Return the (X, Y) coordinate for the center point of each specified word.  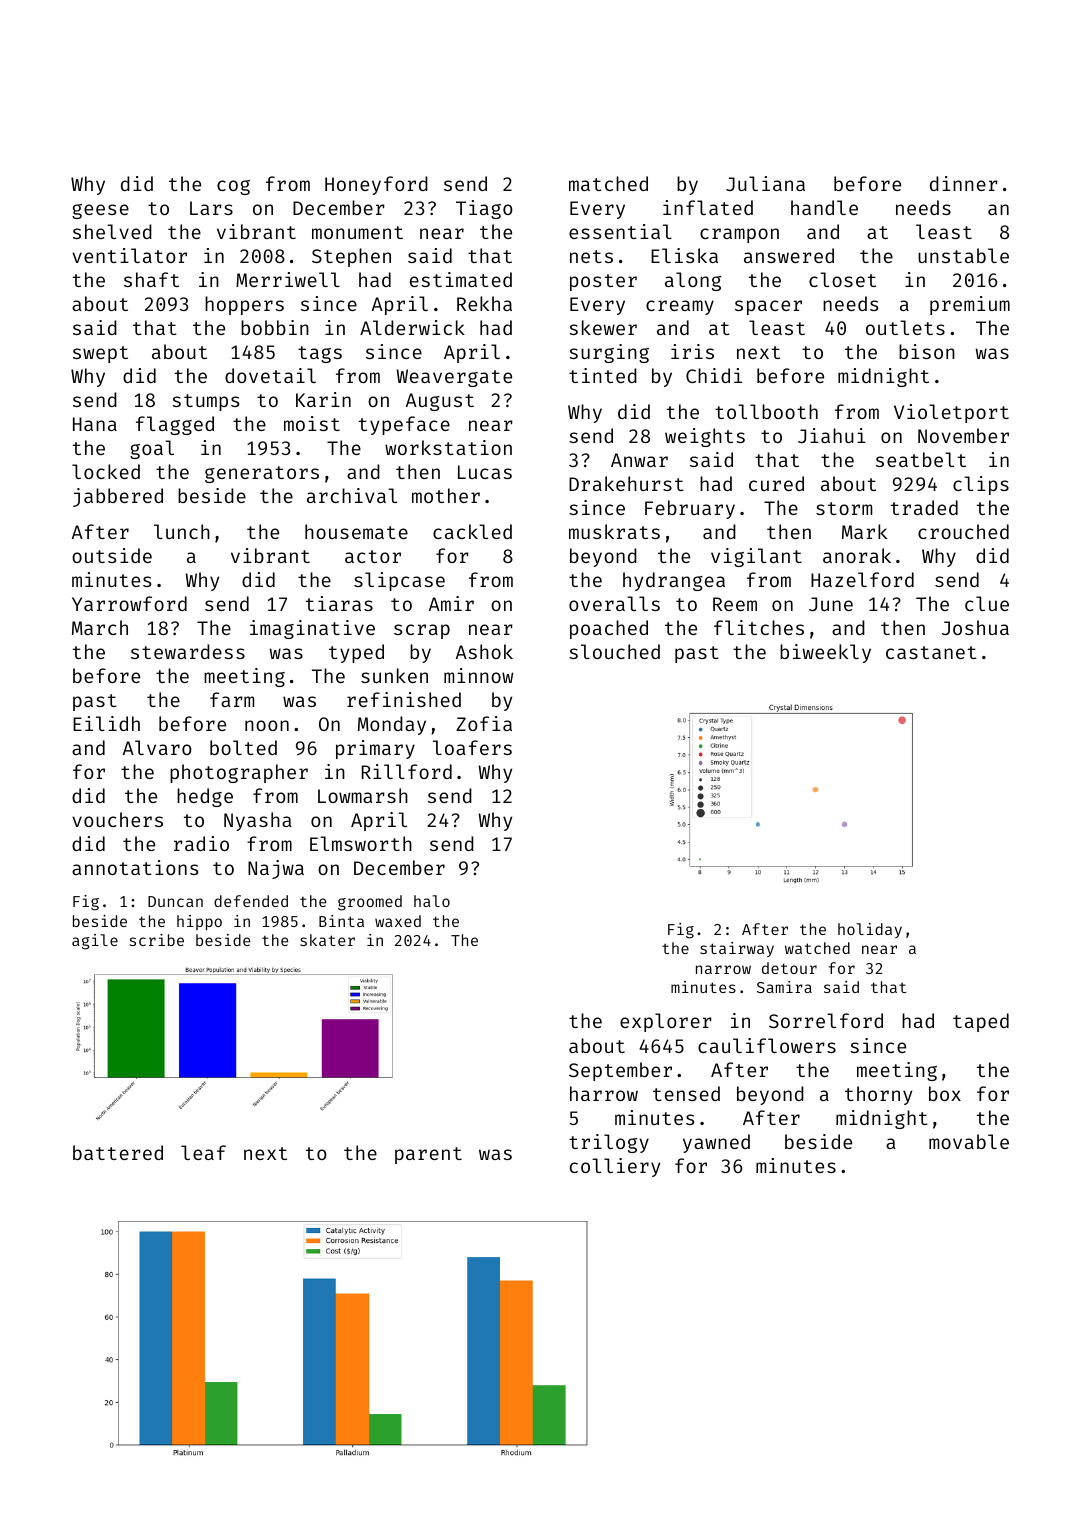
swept (100, 354)
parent (428, 1155)
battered (118, 1152)
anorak (857, 555)
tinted (603, 375)
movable (969, 1141)
